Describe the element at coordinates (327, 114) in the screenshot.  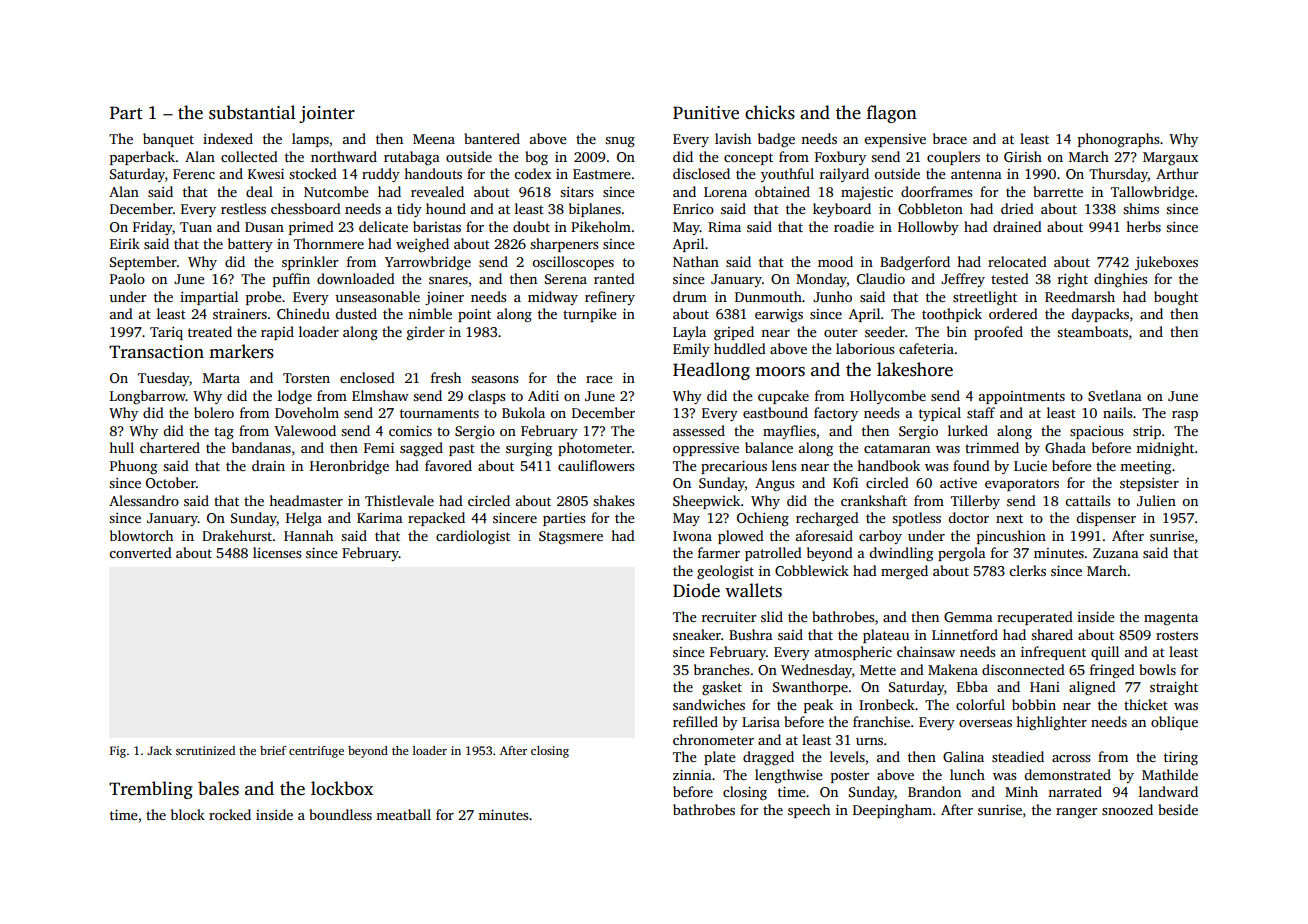
I see `jointer` at that location.
